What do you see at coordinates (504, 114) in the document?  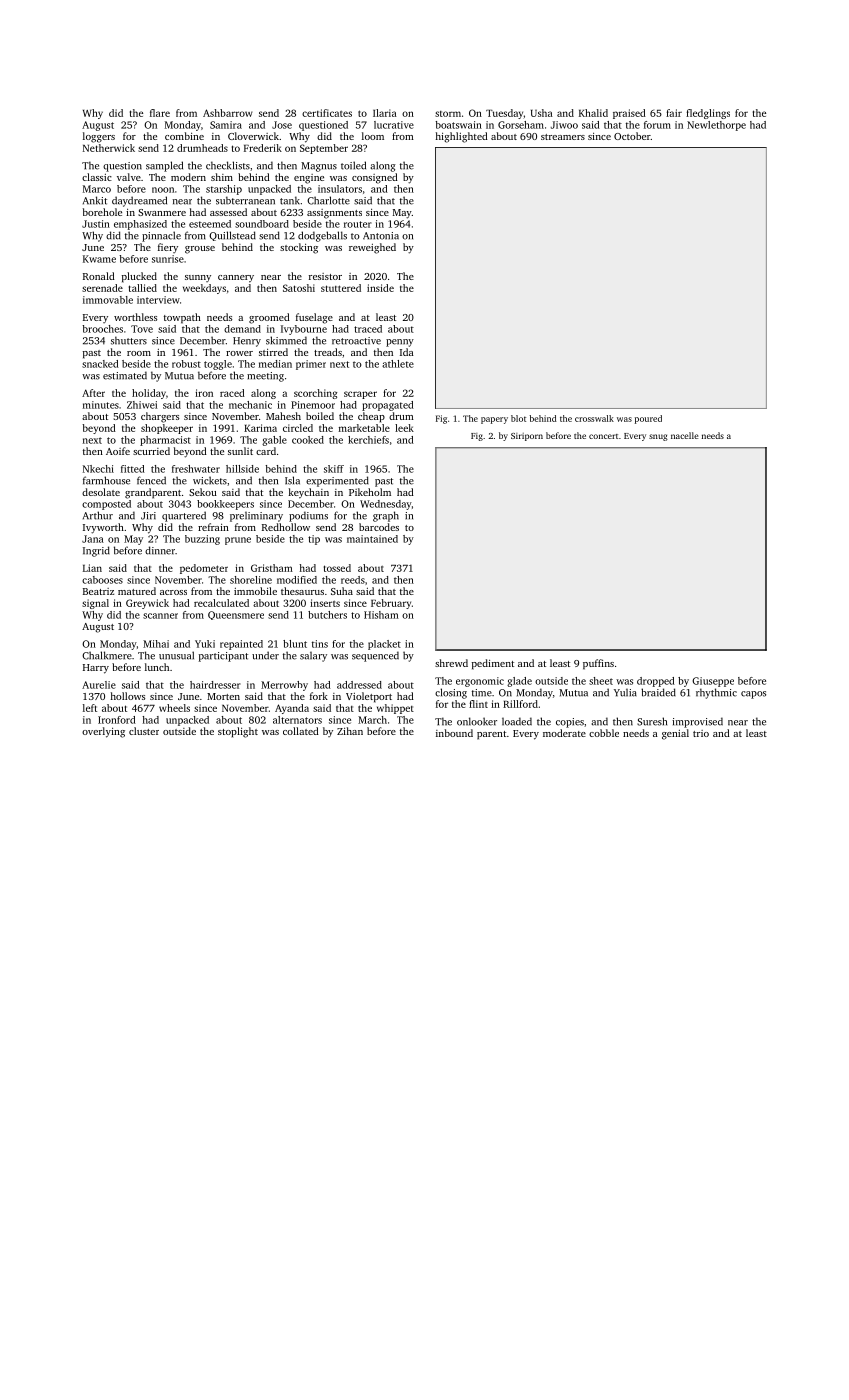 I see `Tuesday` at bounding box center [504, 114].
